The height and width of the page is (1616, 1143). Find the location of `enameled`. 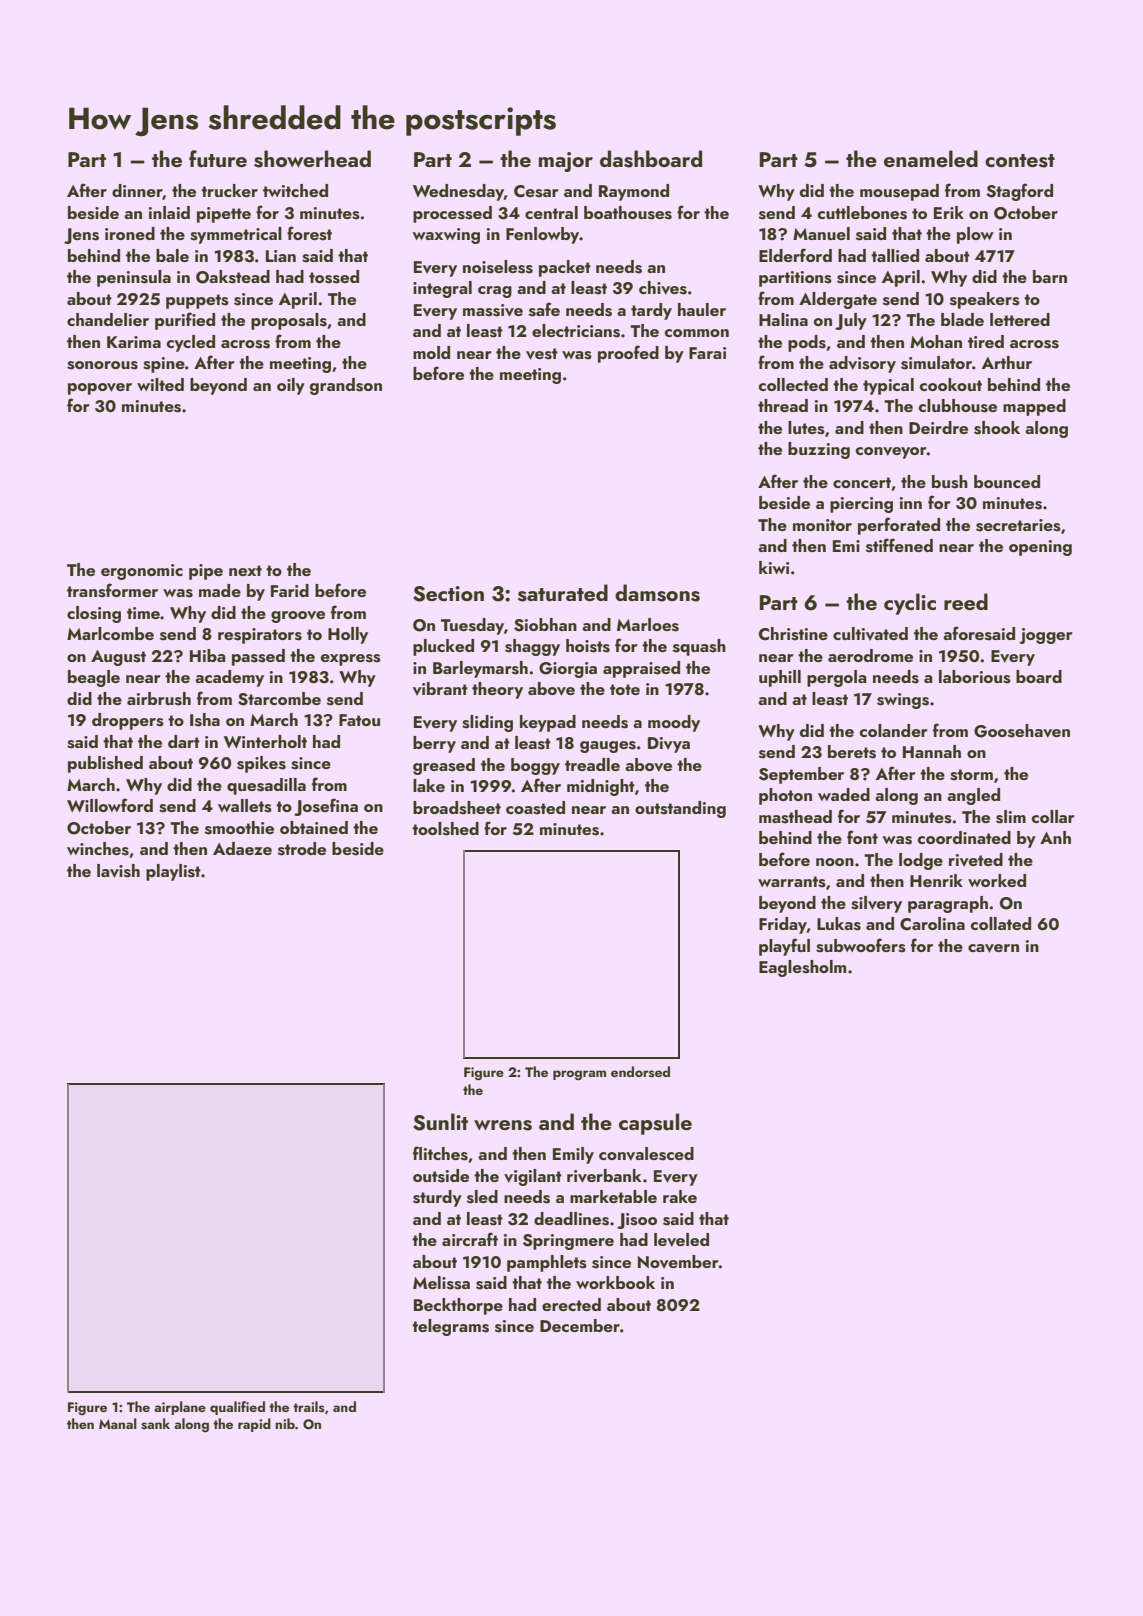

enameled is located at coordinates (931, 158).
